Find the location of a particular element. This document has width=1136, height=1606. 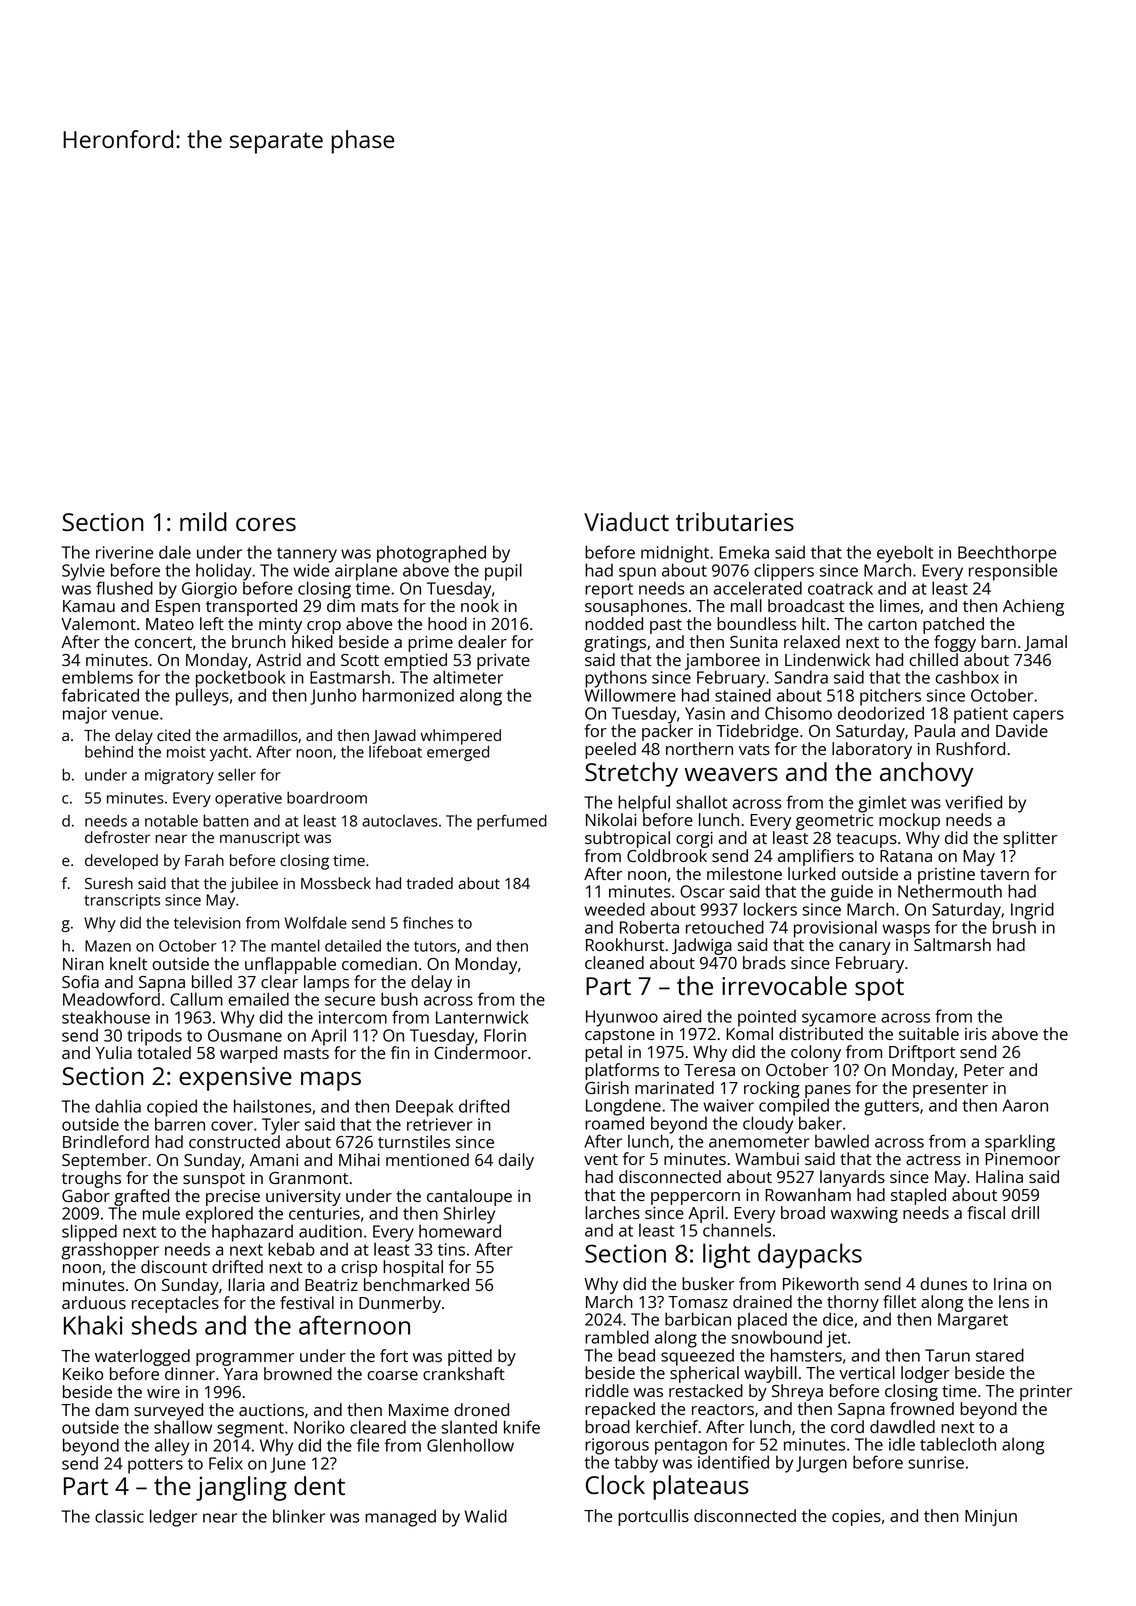

Cindermoor is located at coordinates (480, 1052).
